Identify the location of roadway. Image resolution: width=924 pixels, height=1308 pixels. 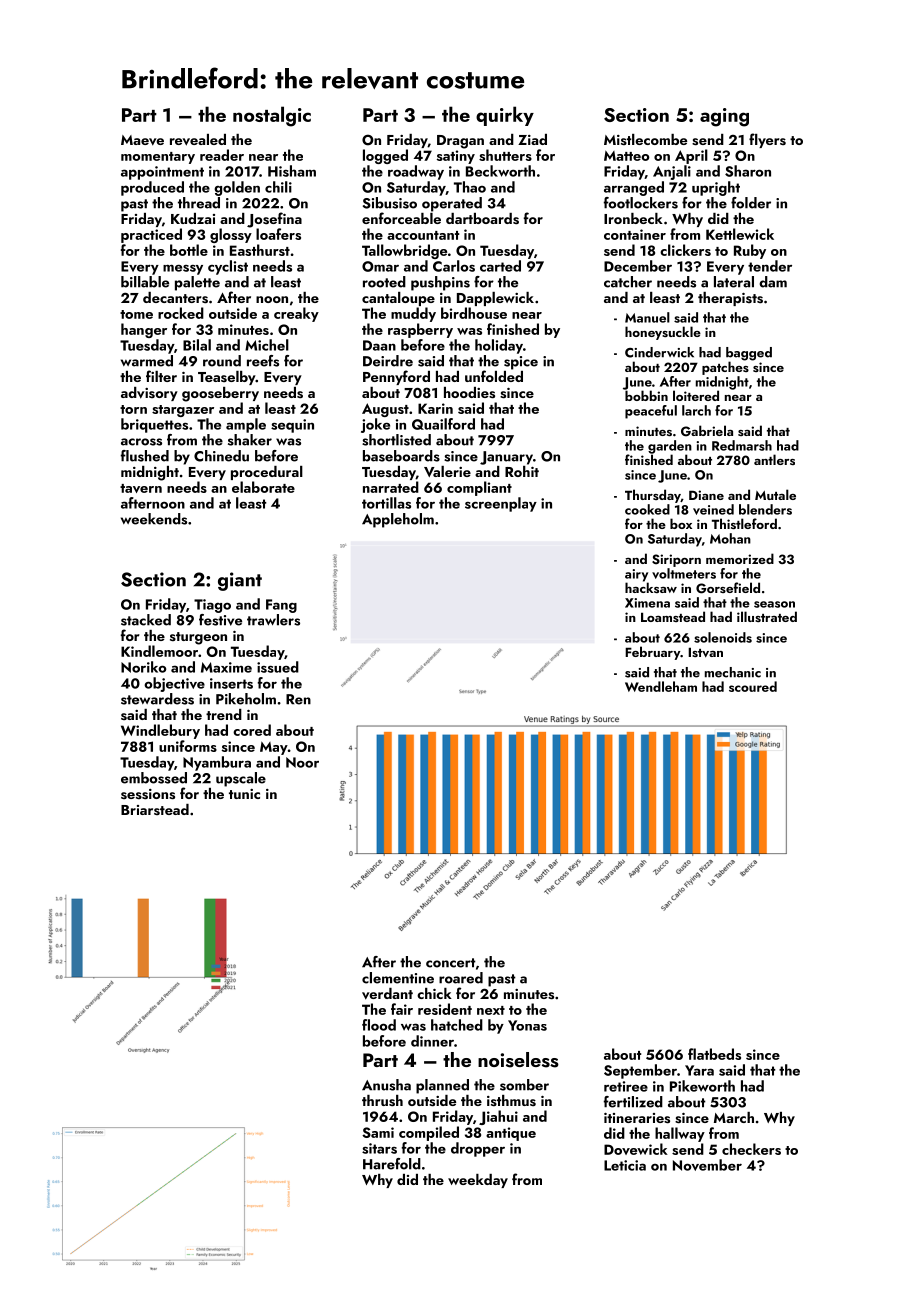
(416, 172).
